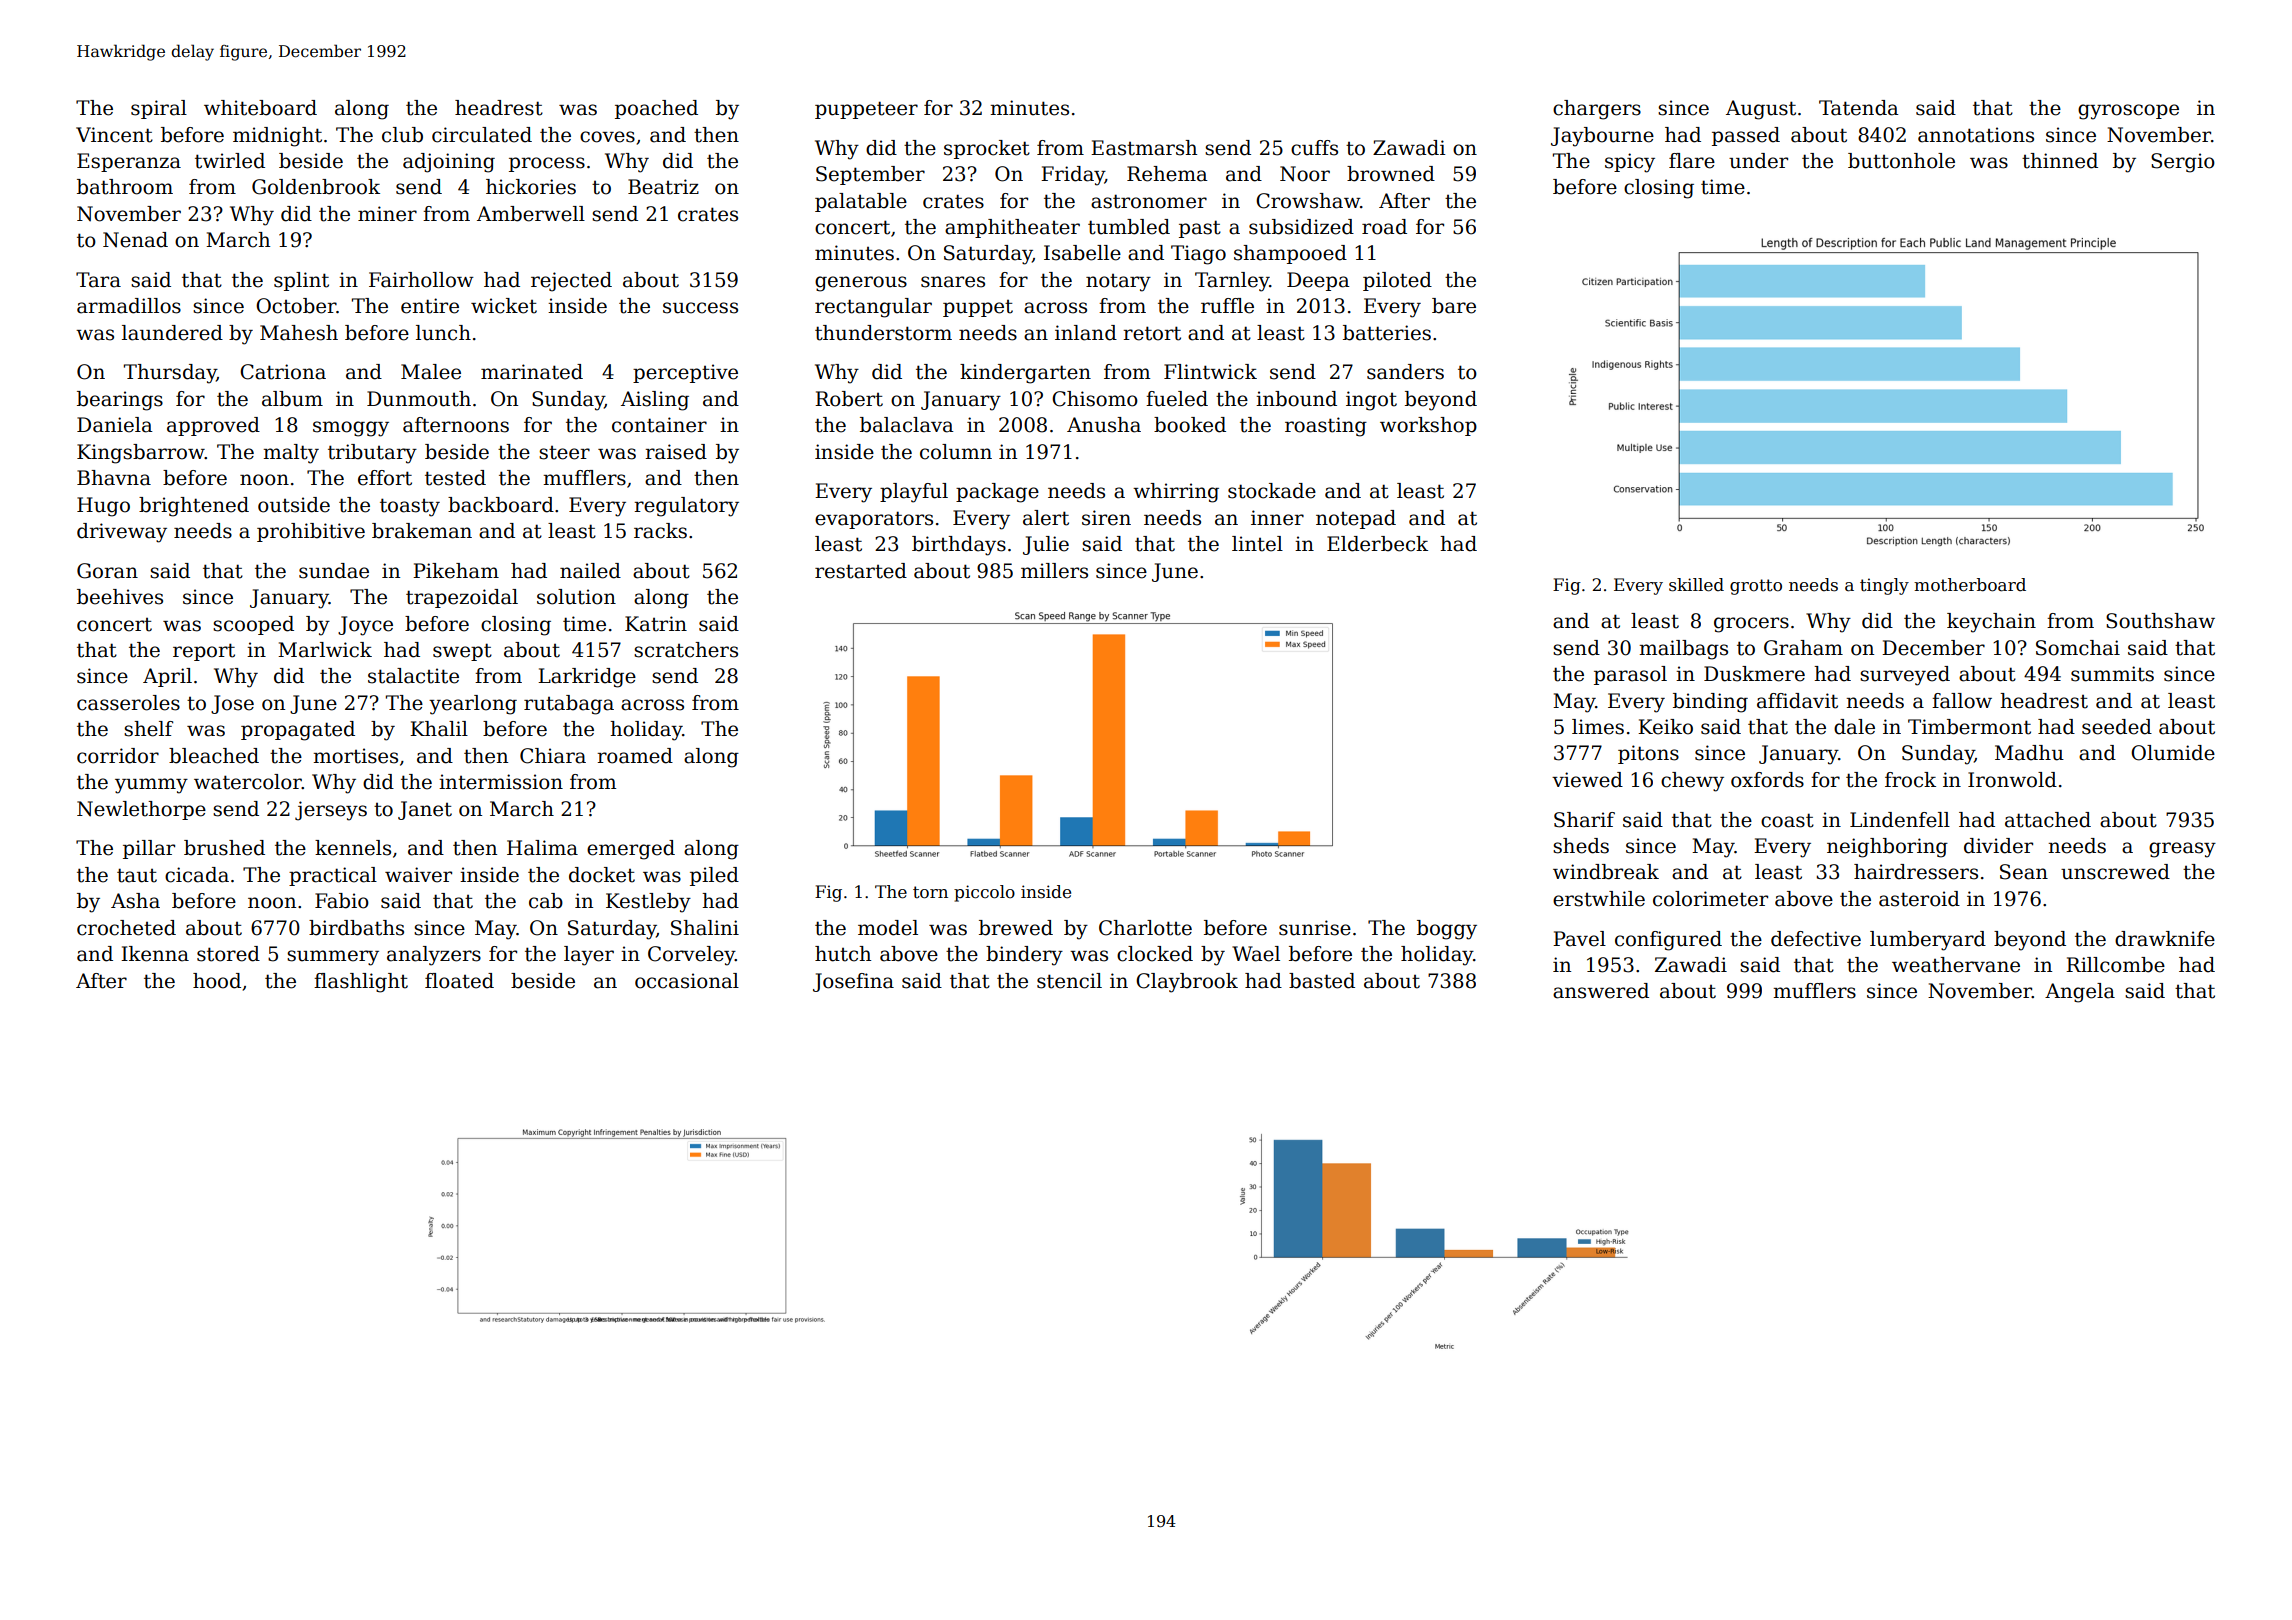  I want to click on sanders, so click(1405, 372).
